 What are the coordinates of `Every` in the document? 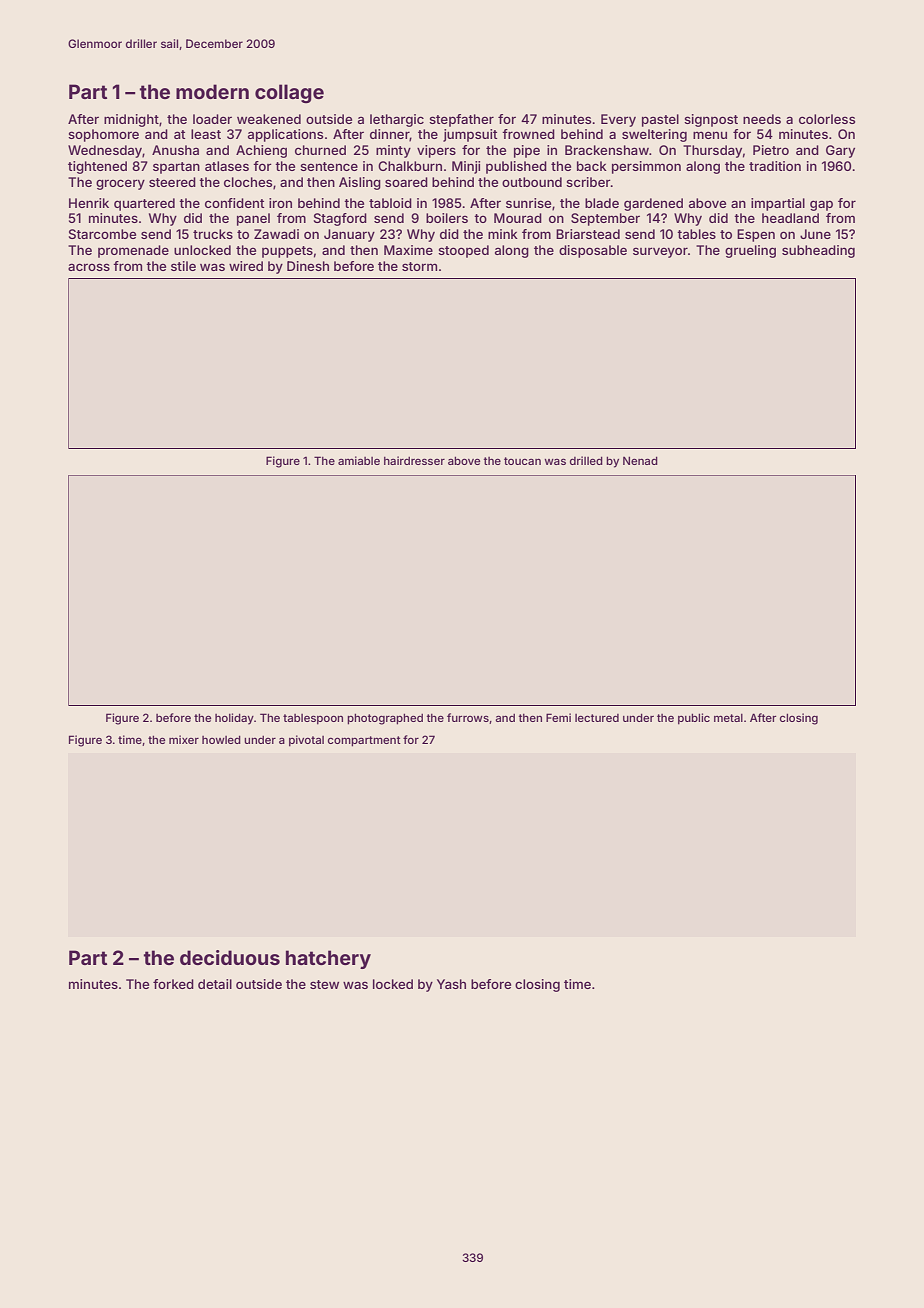 It's located at (618, 120).
